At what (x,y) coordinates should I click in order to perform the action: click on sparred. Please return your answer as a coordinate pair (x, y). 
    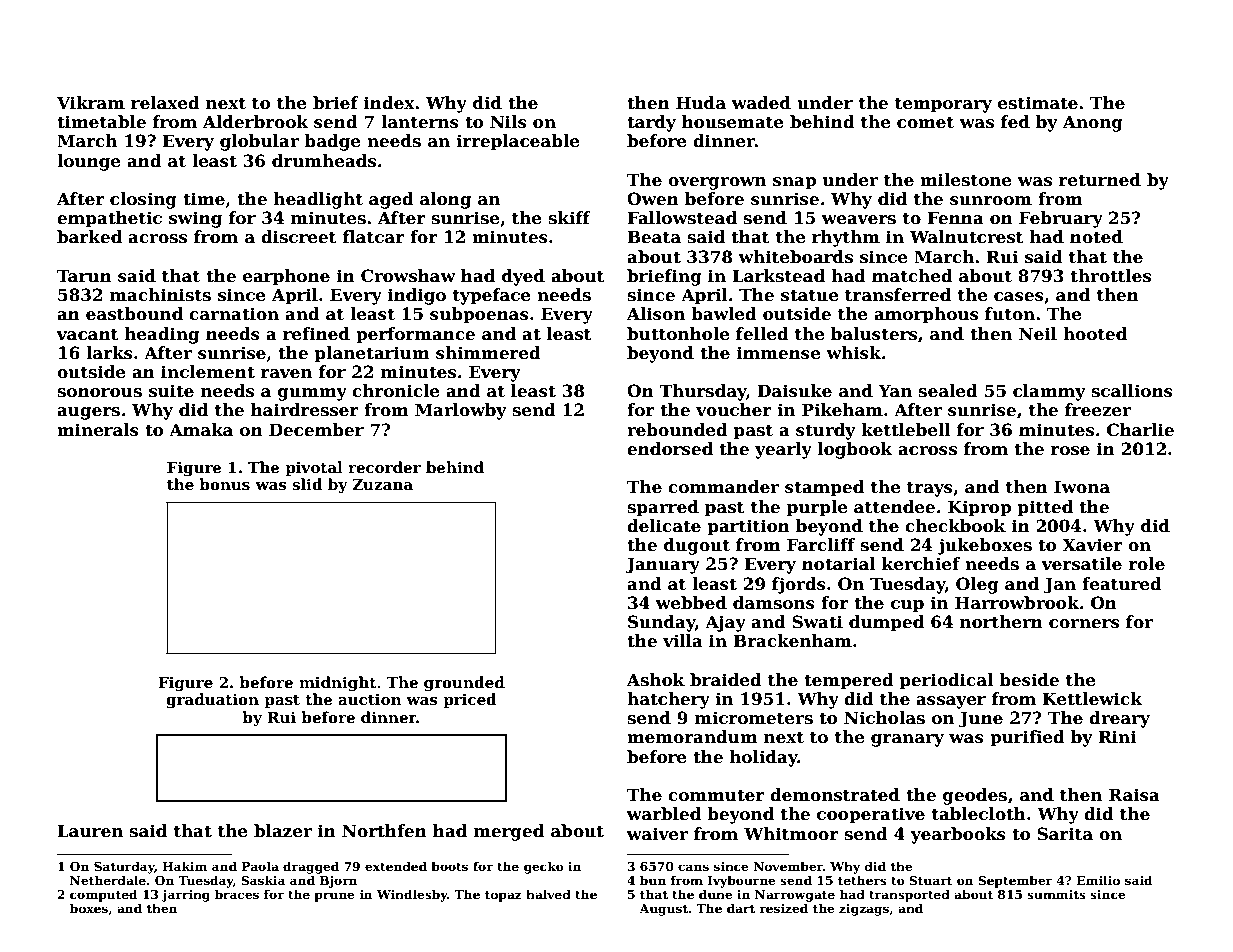
    Looking at the image, I should click on (663, 508).
